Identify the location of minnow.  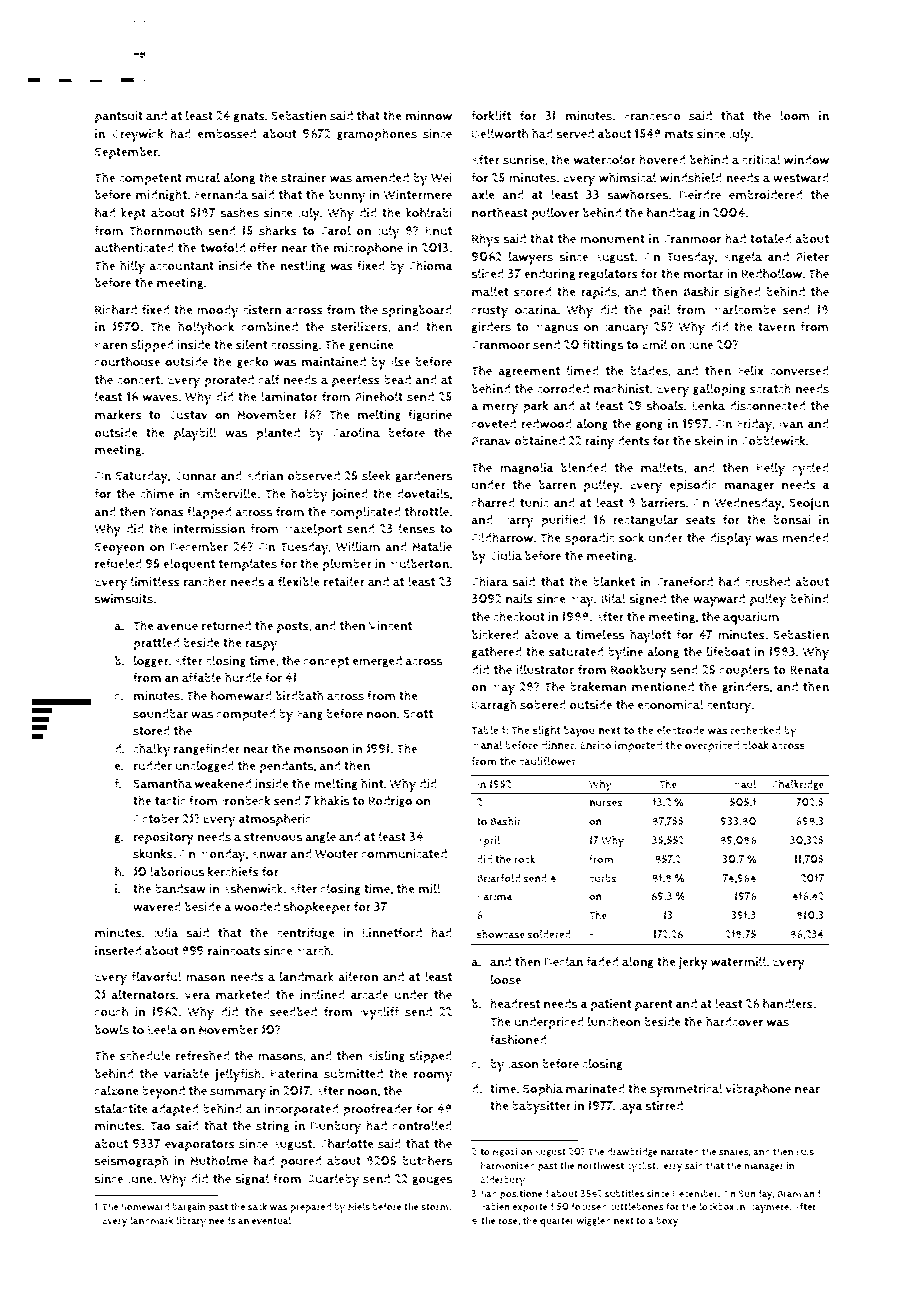
(428, 116).
